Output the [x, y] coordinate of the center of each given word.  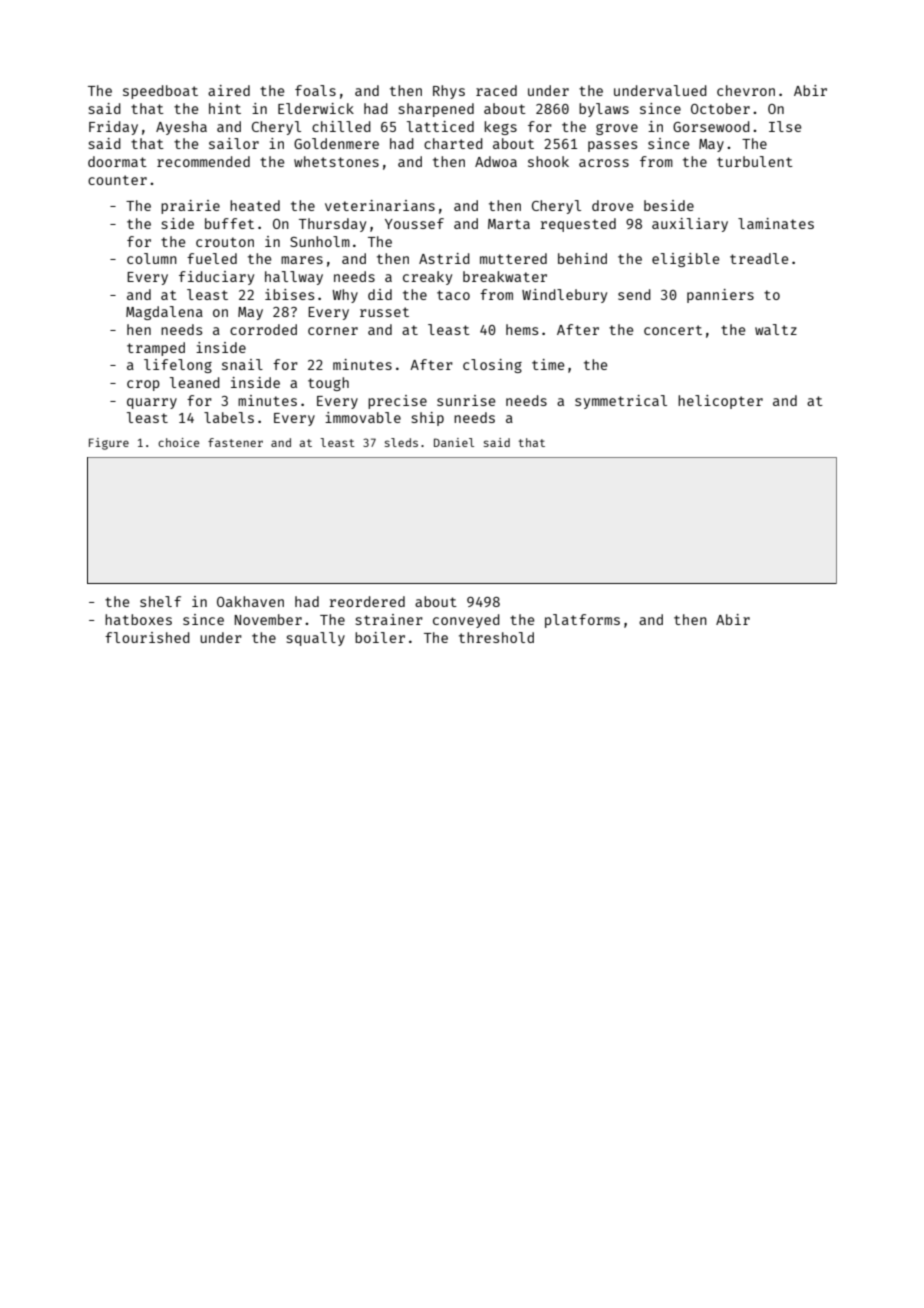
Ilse [785, 126]
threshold [496, 637]
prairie [190, 207]
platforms [582, 621]
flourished [147, 637]
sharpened [436, 110]
